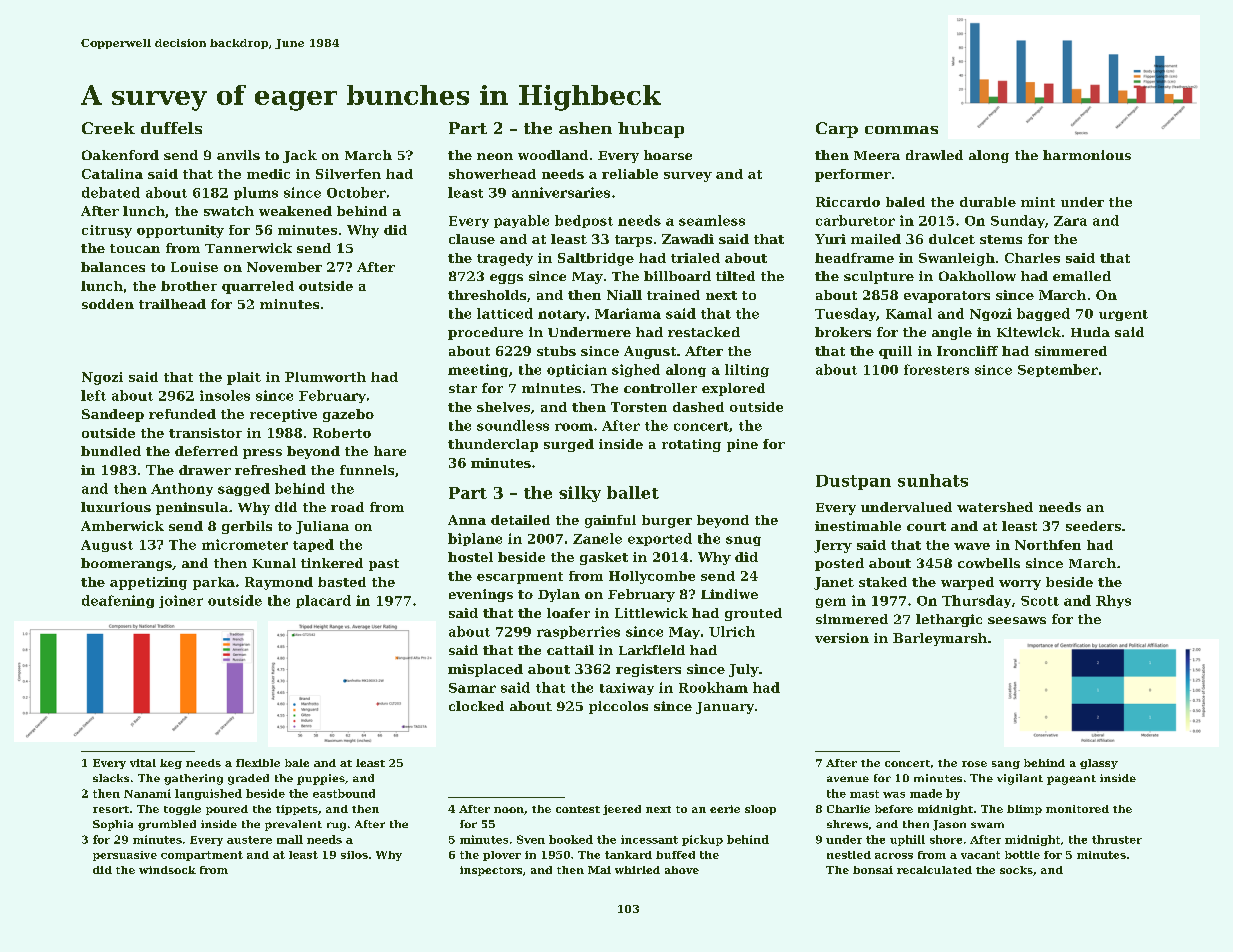 The height and width of the document is (952, 1233). Describe the element at coordinates (1117, 839) in the document. I see `thruster` at that location.
